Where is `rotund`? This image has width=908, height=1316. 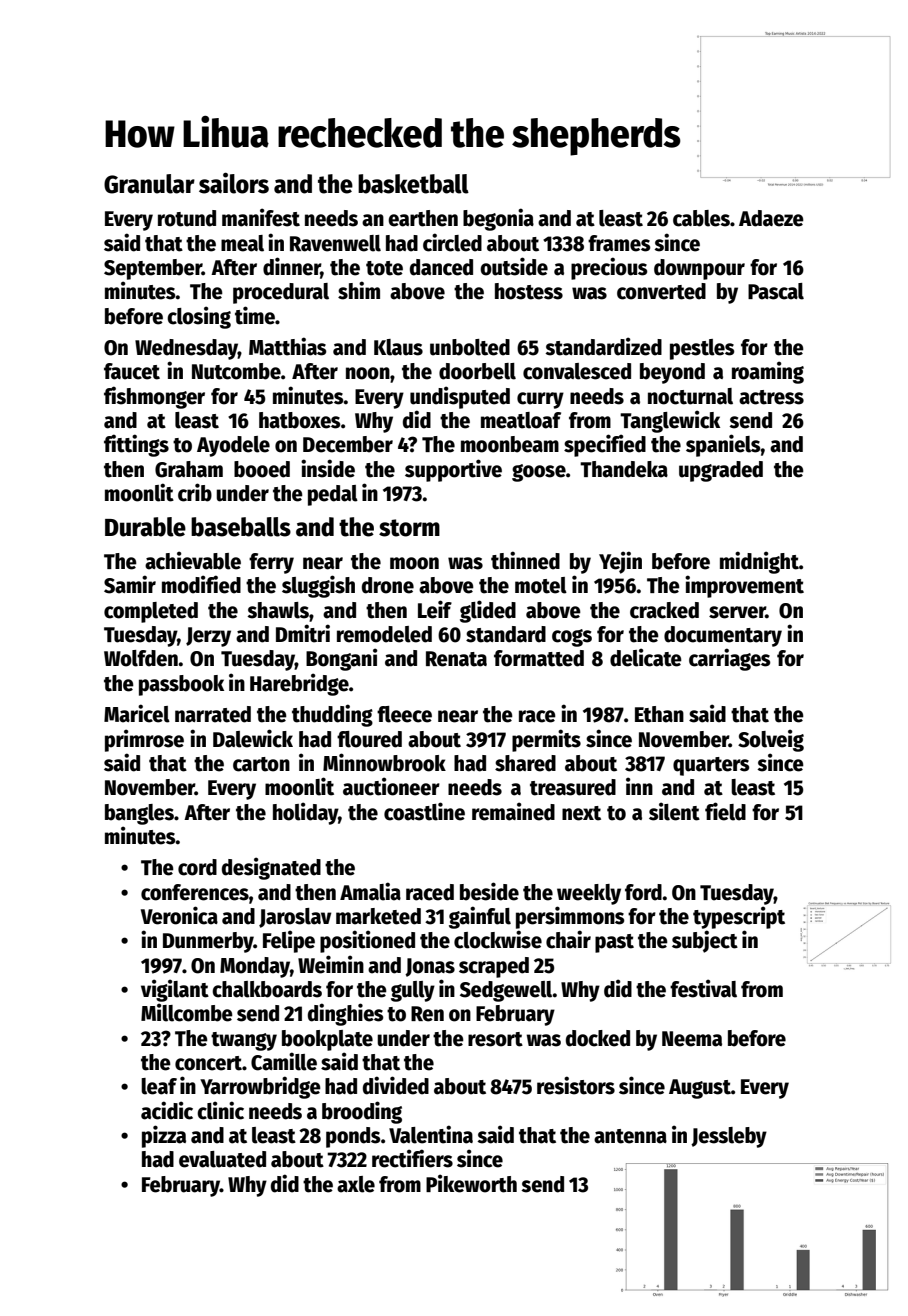
rotund is located at coordinates (187, 218).
